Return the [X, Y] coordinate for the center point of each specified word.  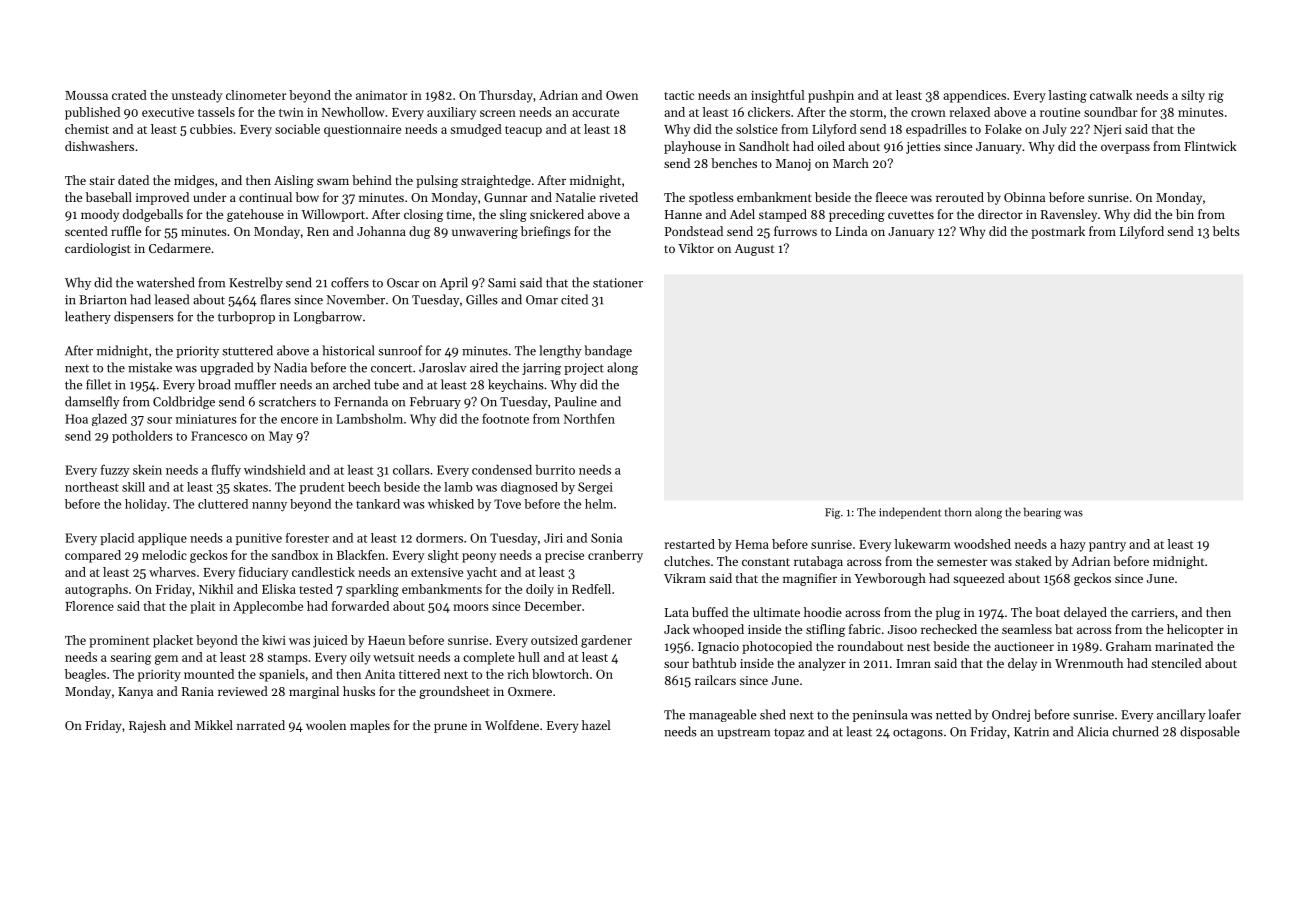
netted [953, 714]
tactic [679, 95]
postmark [1058, 232]
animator [381, 95]
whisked [451, 504]
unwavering [485, 233]
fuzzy [115, 470]
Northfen [589, 418]
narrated [261, 725]
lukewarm [923, 544]
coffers [350, 282]
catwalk [1111, 95]
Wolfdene [512, 725]
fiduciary [263, 573]
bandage [608, 351]
